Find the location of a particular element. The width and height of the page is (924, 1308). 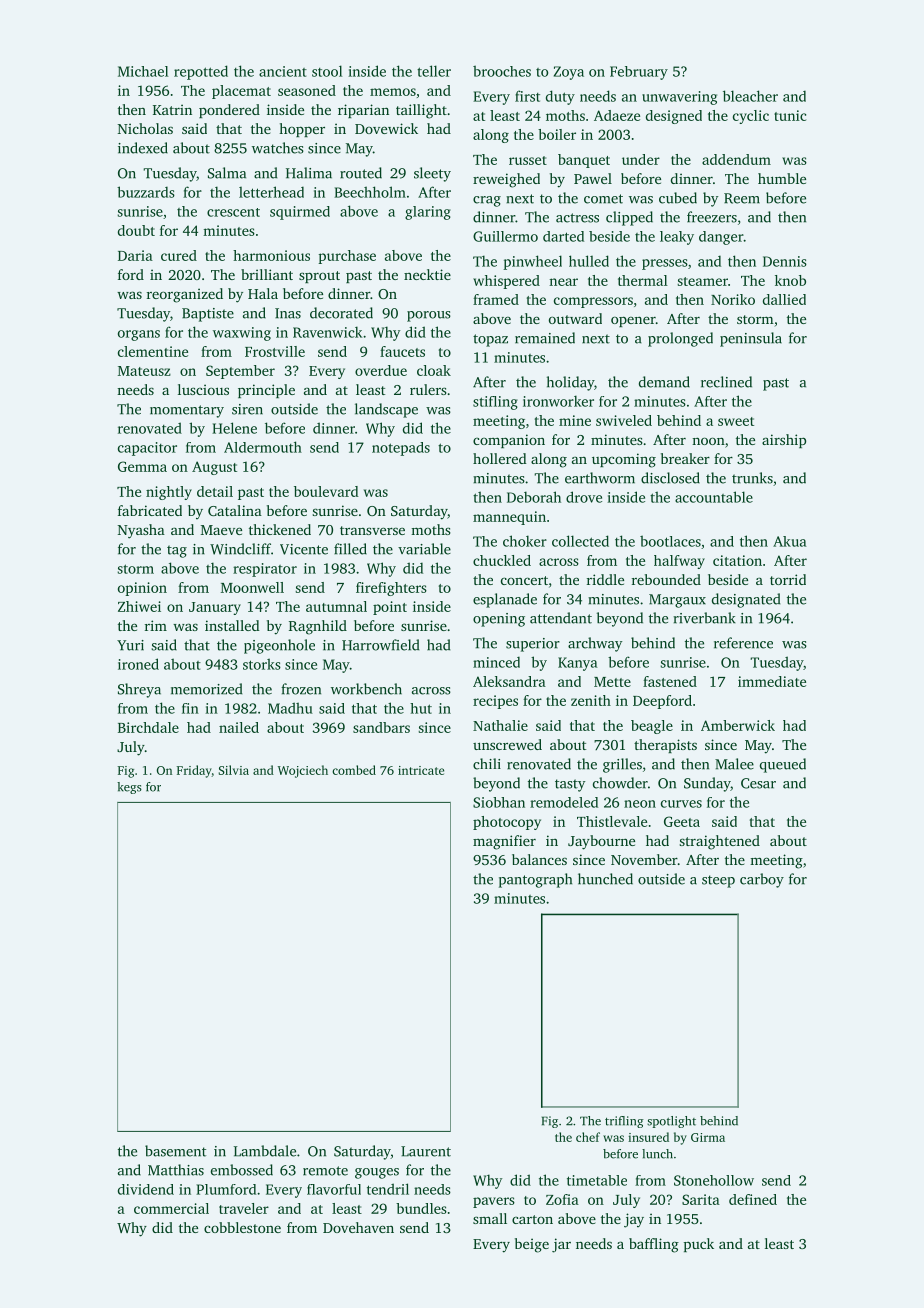

brooches is located at coordinates (502, 71).
